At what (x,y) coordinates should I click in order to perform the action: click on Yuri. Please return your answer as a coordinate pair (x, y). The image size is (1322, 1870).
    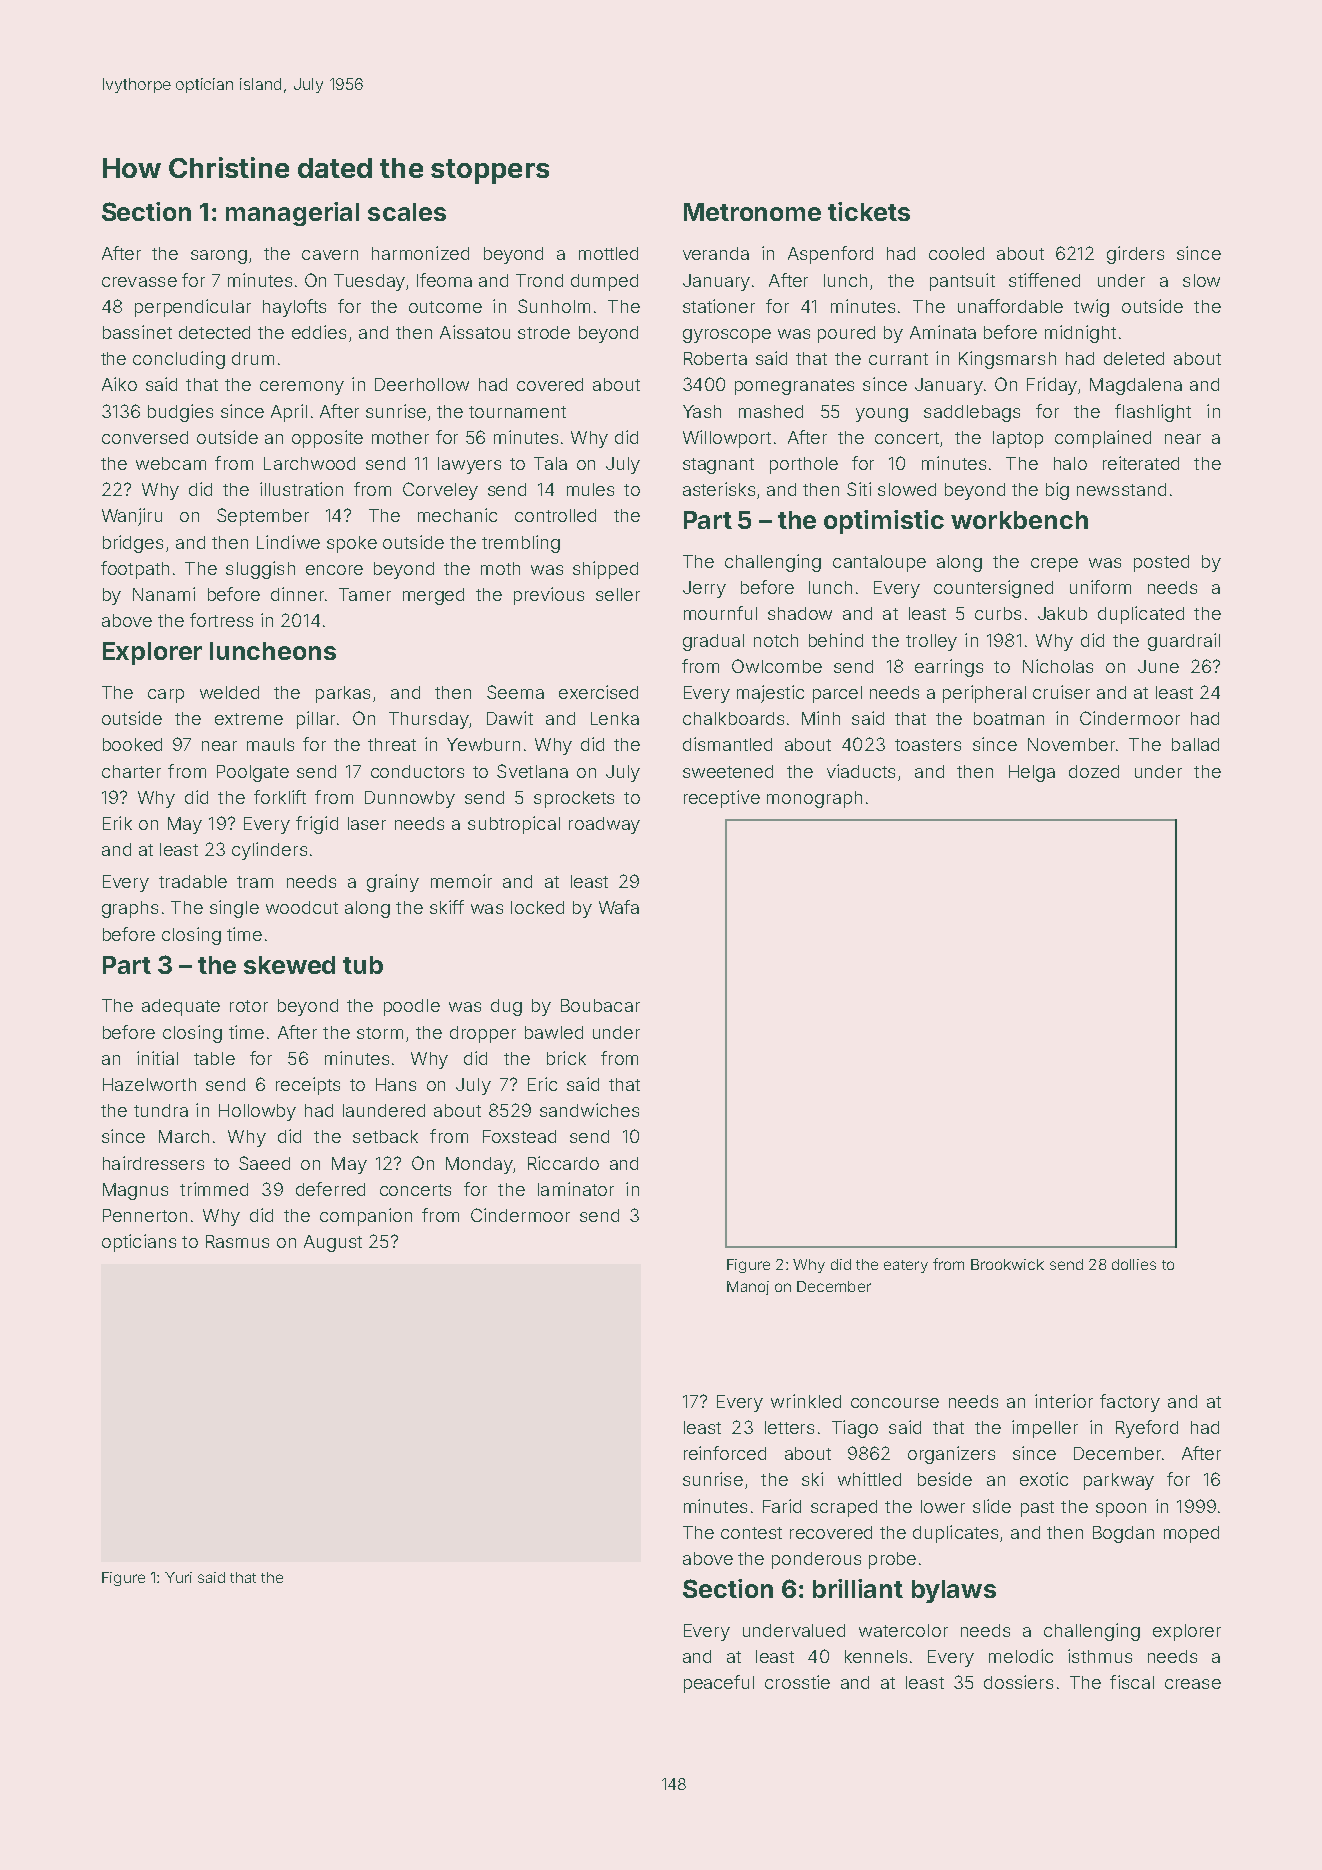
    Looking at the image, I should click on (178, 1577).
